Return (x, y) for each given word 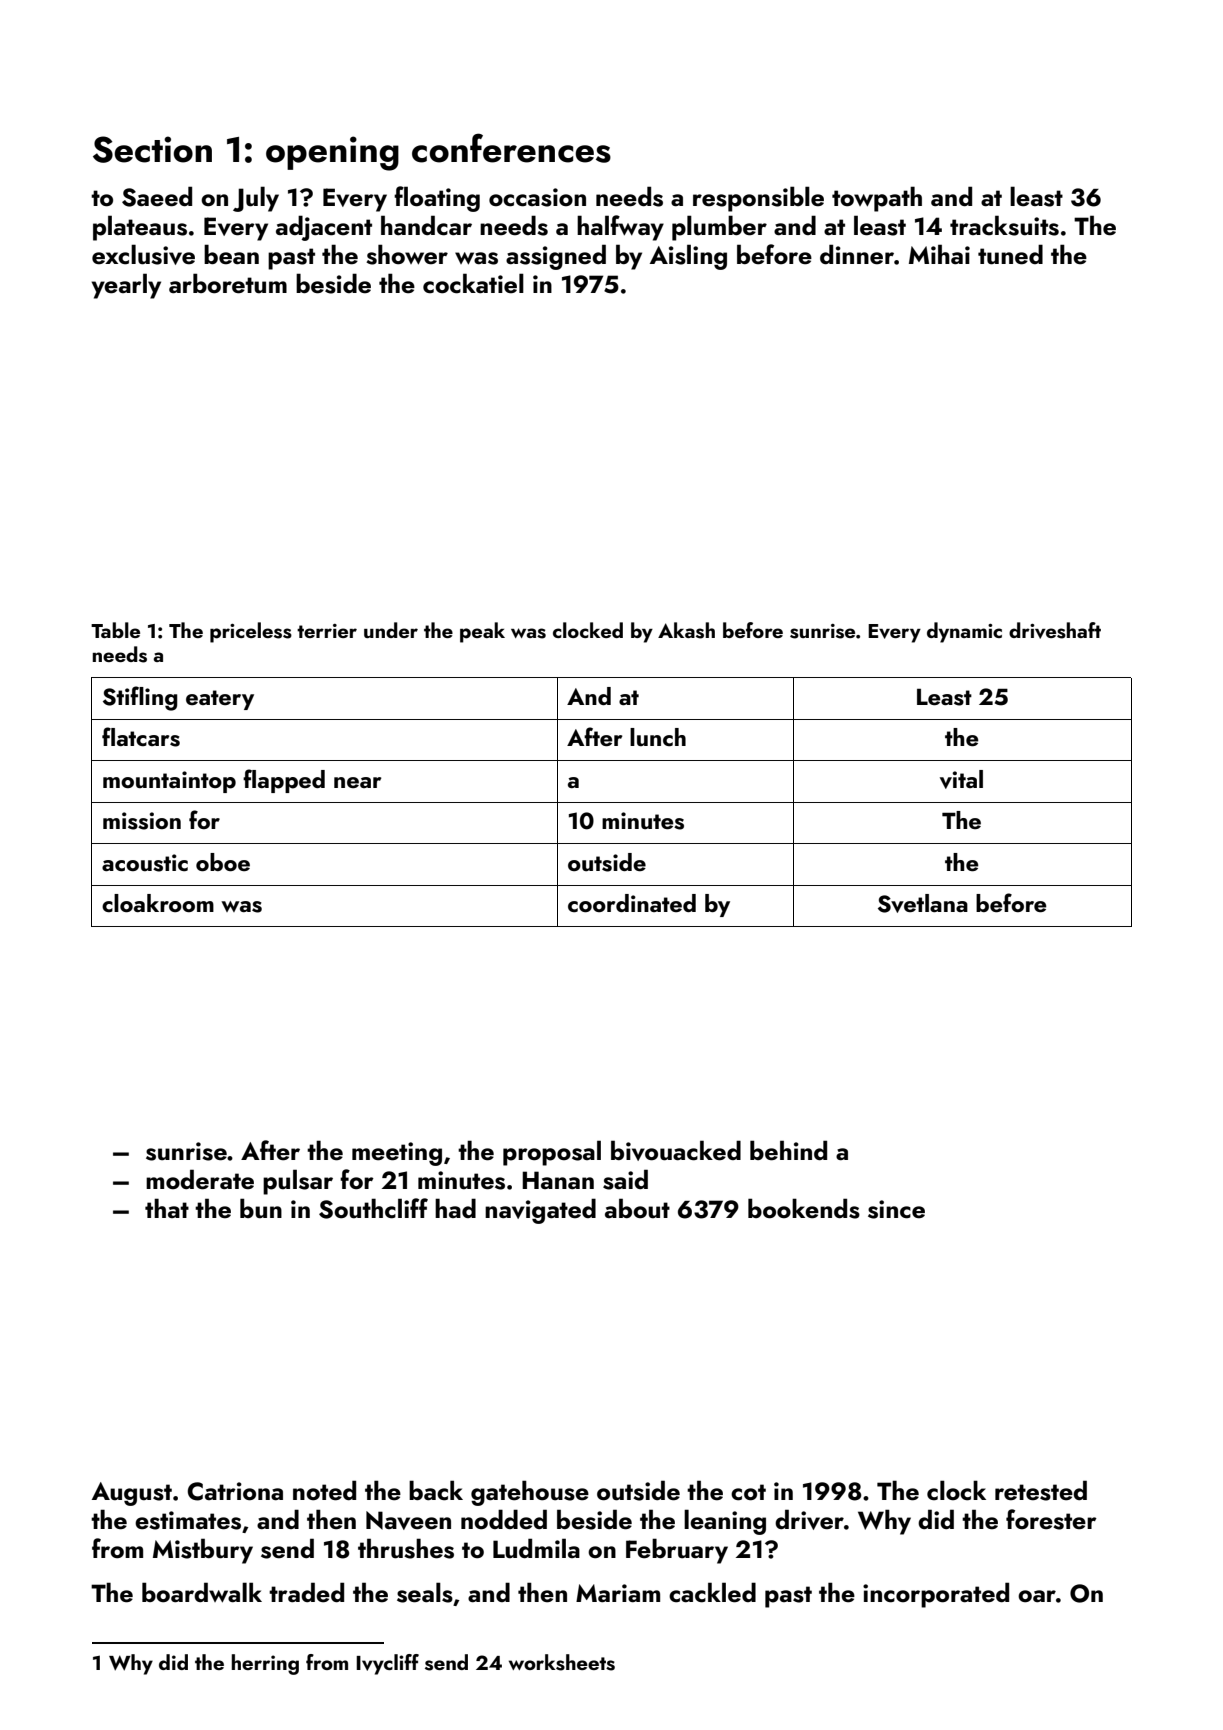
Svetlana (923, 903)
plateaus (140, 228)
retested (1041, 1490)
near (357, 782)
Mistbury (203, 1551)
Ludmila (536, 1548)
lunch (658, 737)
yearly (126, 286)
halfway (620, 228)
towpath (877, 199)
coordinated (632, 903)
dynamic (964, 632)
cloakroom (158, 903)
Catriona (235, 1491)
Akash (686, 630)
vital (961, 779)
